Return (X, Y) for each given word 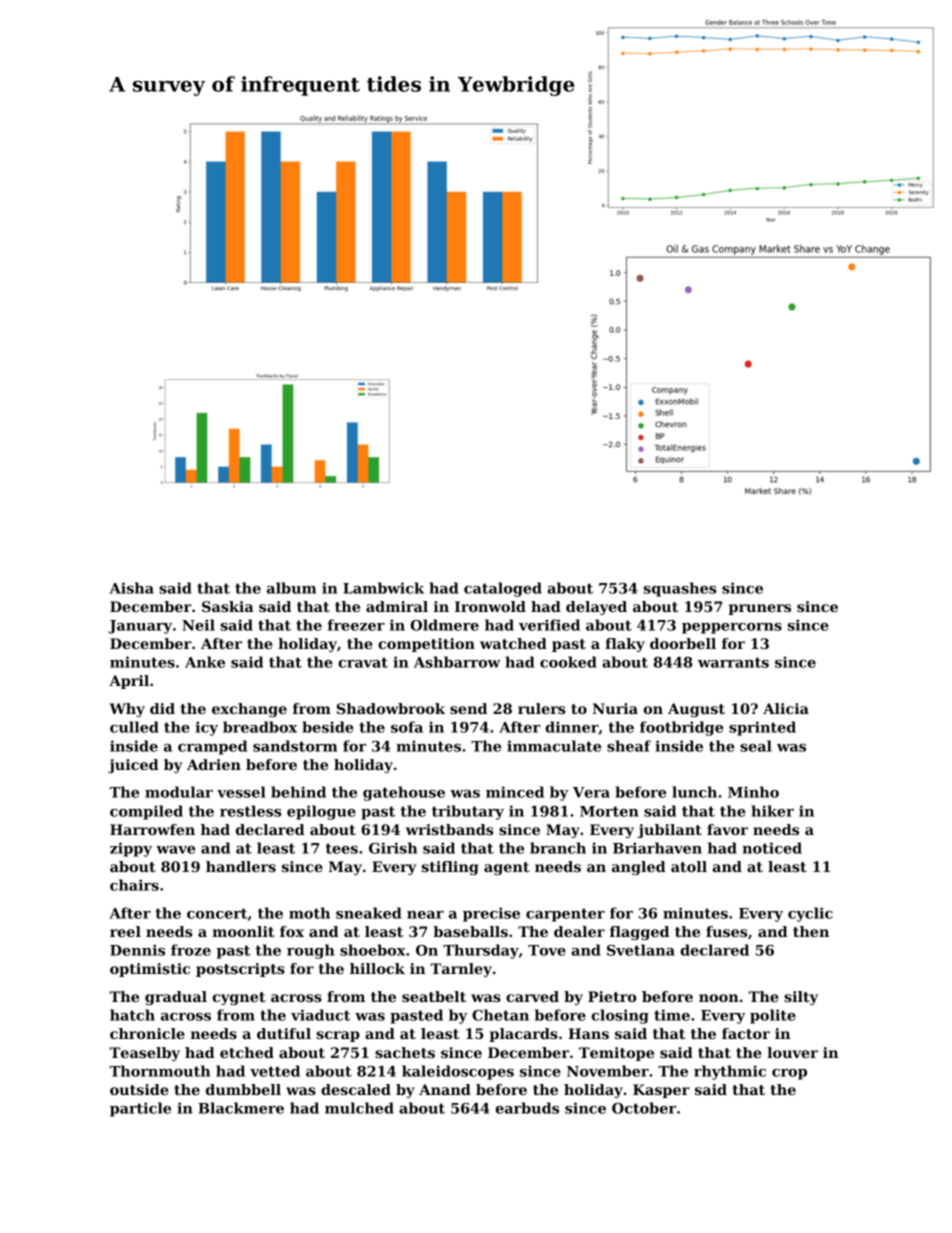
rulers (541, 708)
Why (127, 710)
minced (515, 792)
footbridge (681, 728)
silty (801, 998)
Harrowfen (152, 829)
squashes (680, 589)
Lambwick (383, 588)
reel (125, 931)
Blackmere (241, 1108)
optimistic (150, 970)
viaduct (320, 1015)
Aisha (132, 588)
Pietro (612, 996)
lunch (694, 792)
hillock (377, 968)
